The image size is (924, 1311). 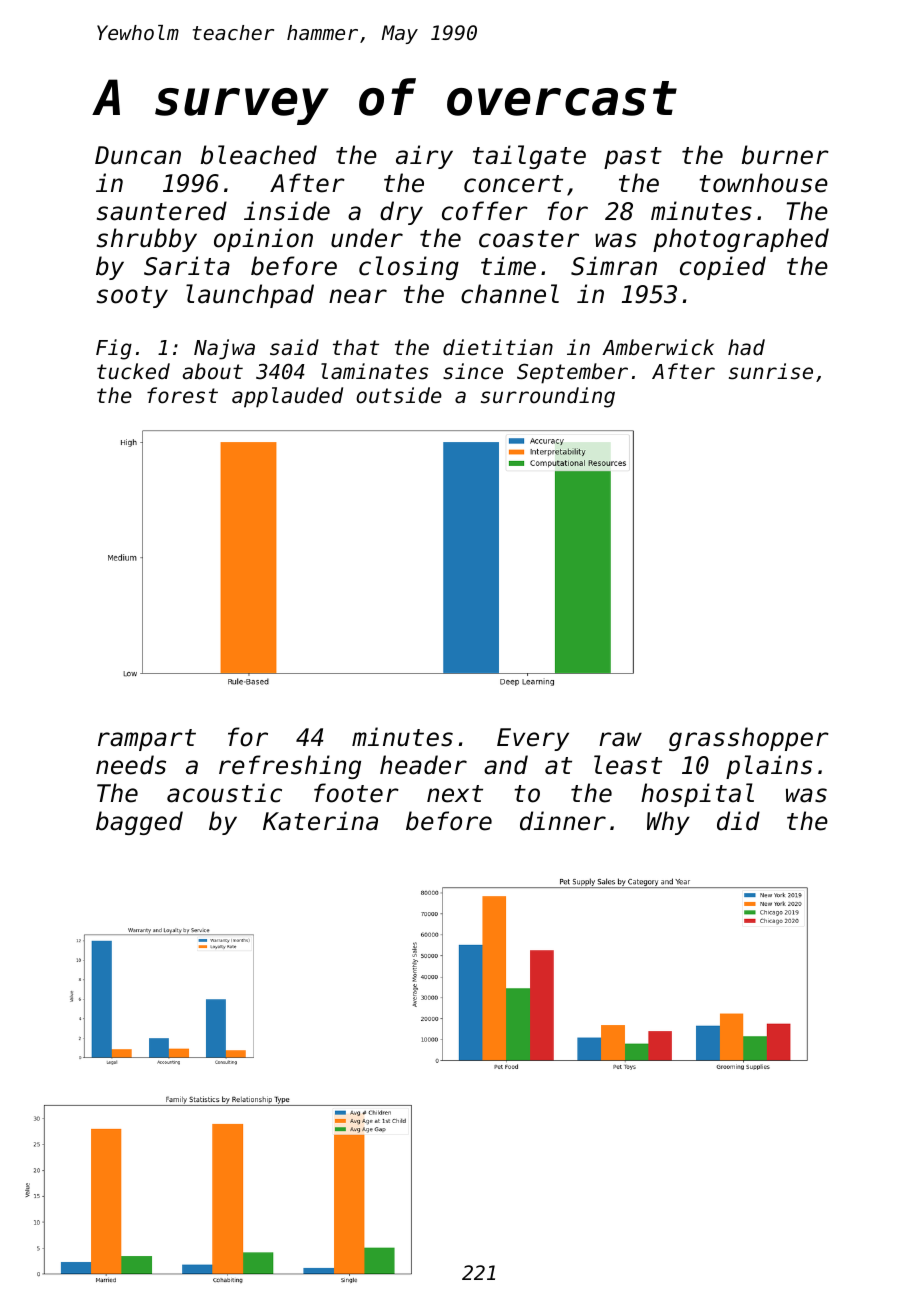 I want to click on closing, so click(x=409, y=268).
